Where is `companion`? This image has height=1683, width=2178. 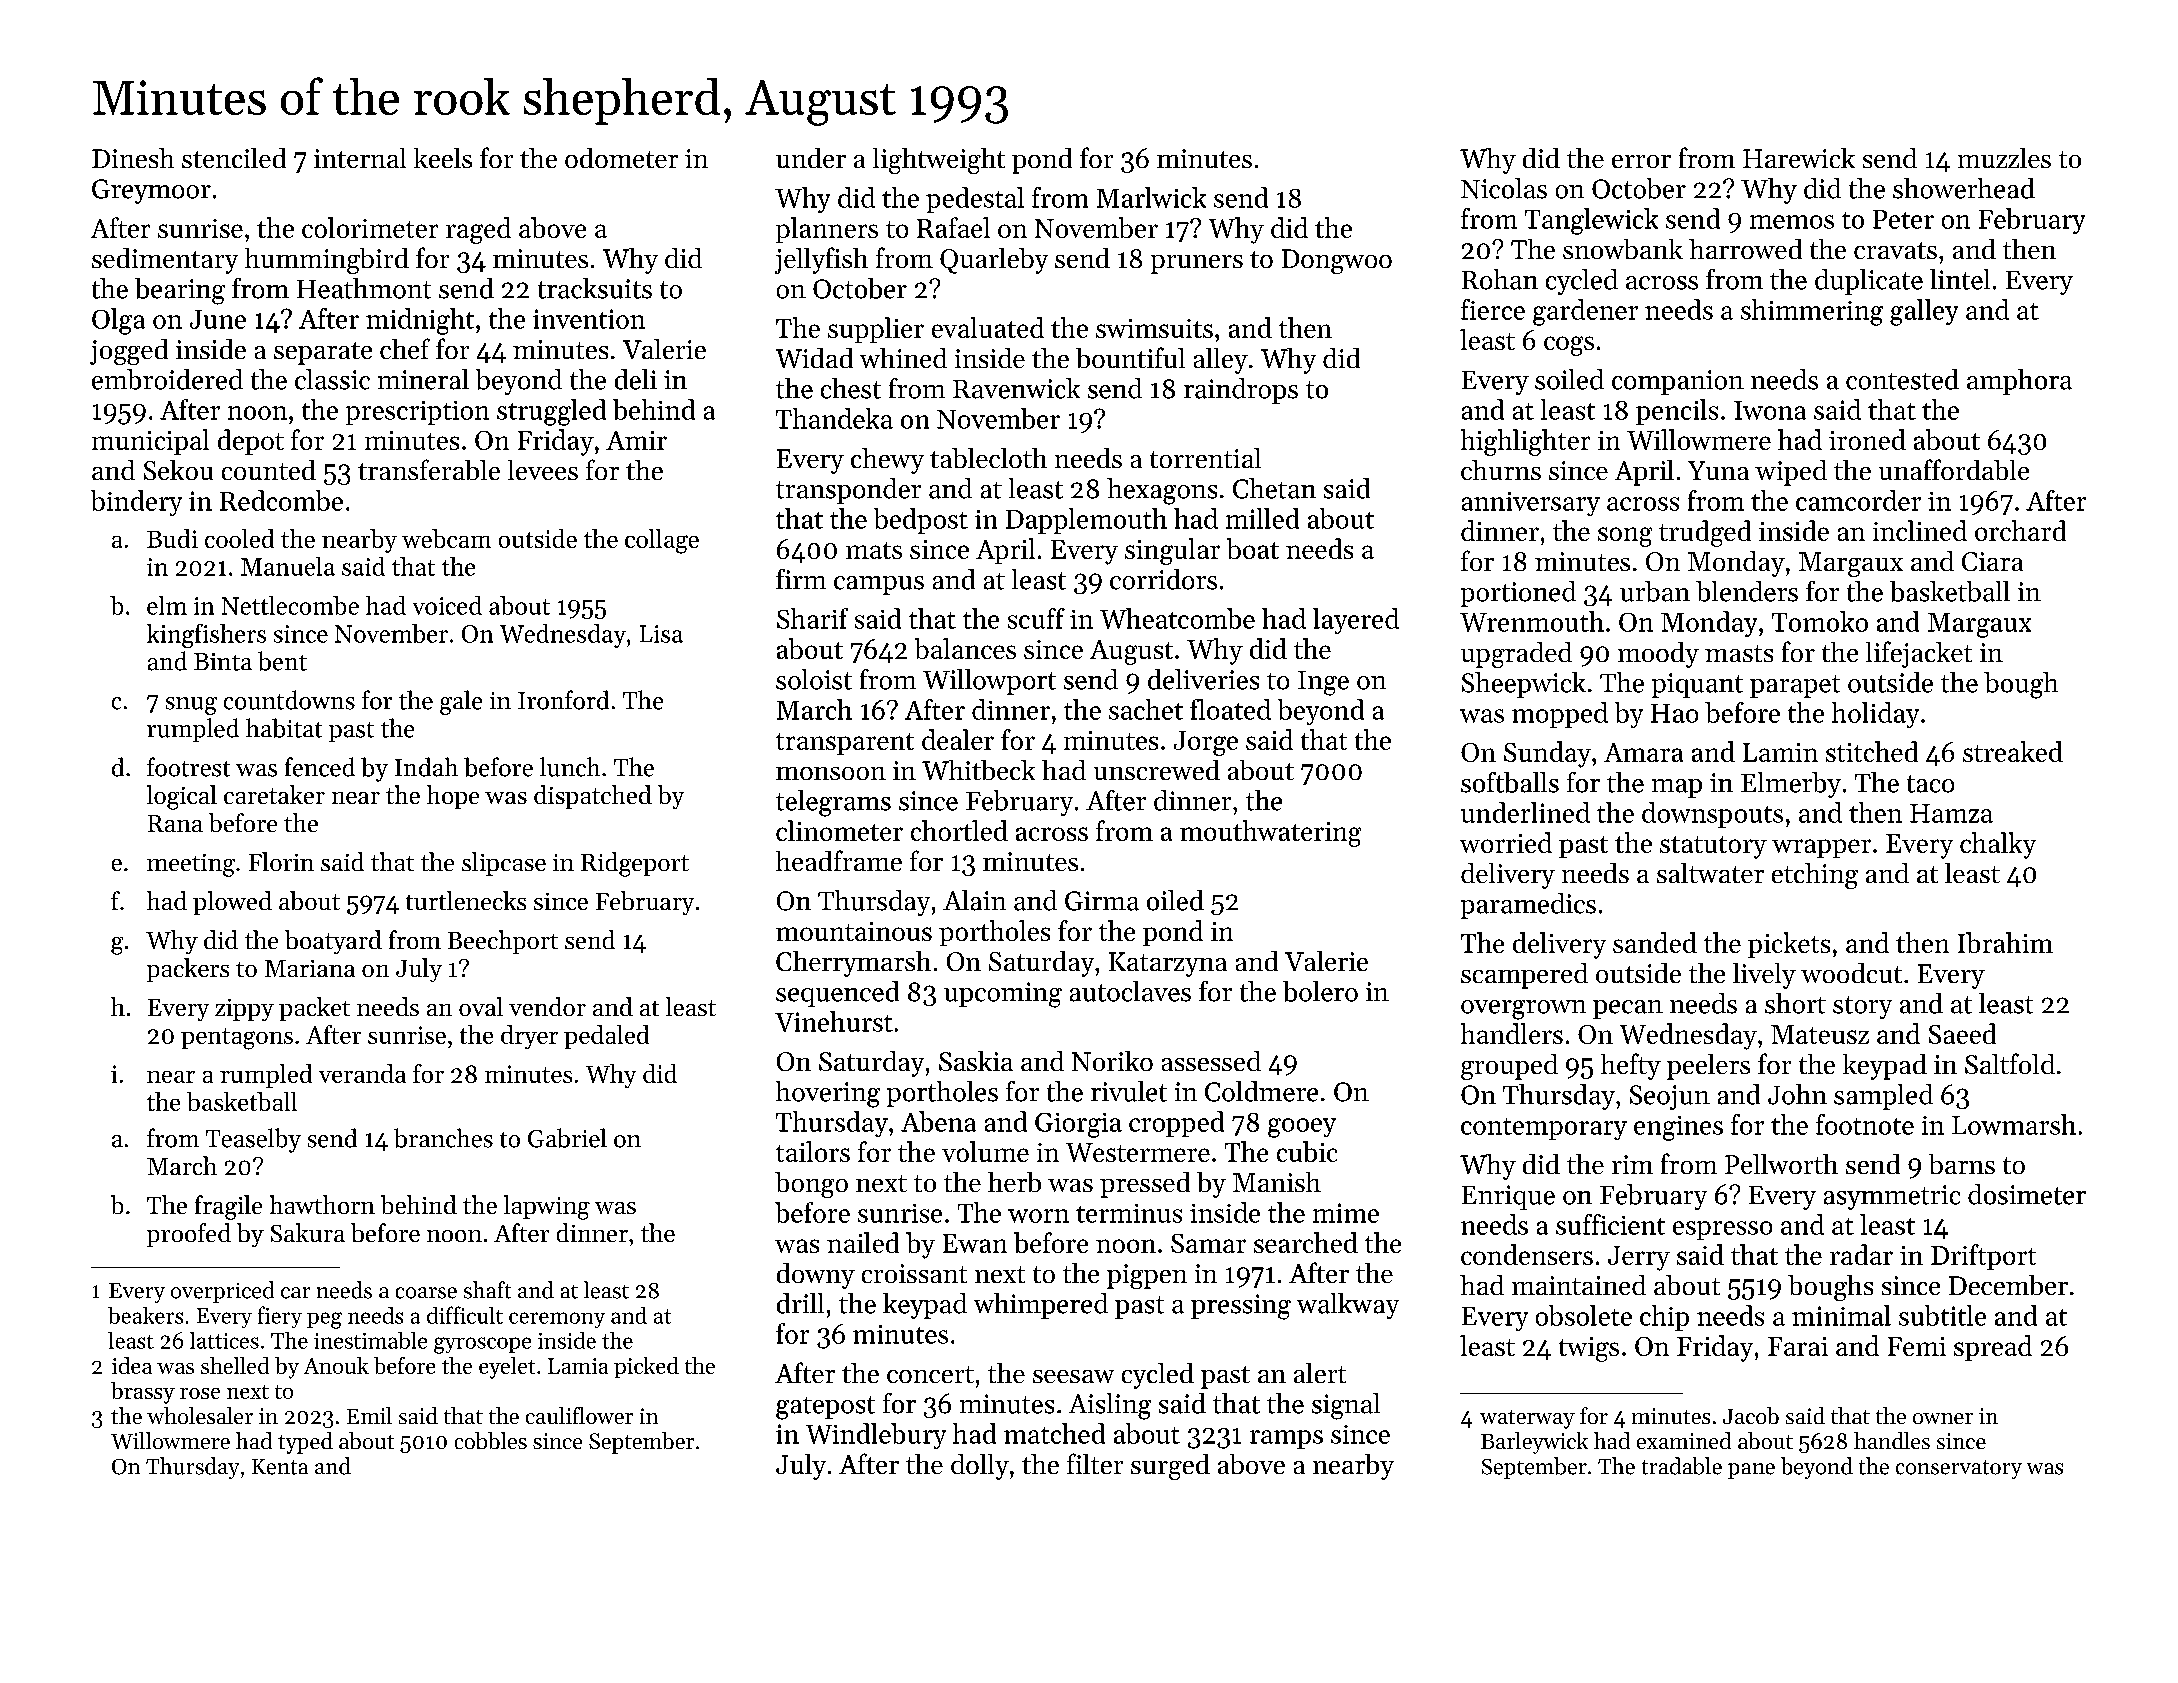 companion is located at coordinates (1678, 382).
